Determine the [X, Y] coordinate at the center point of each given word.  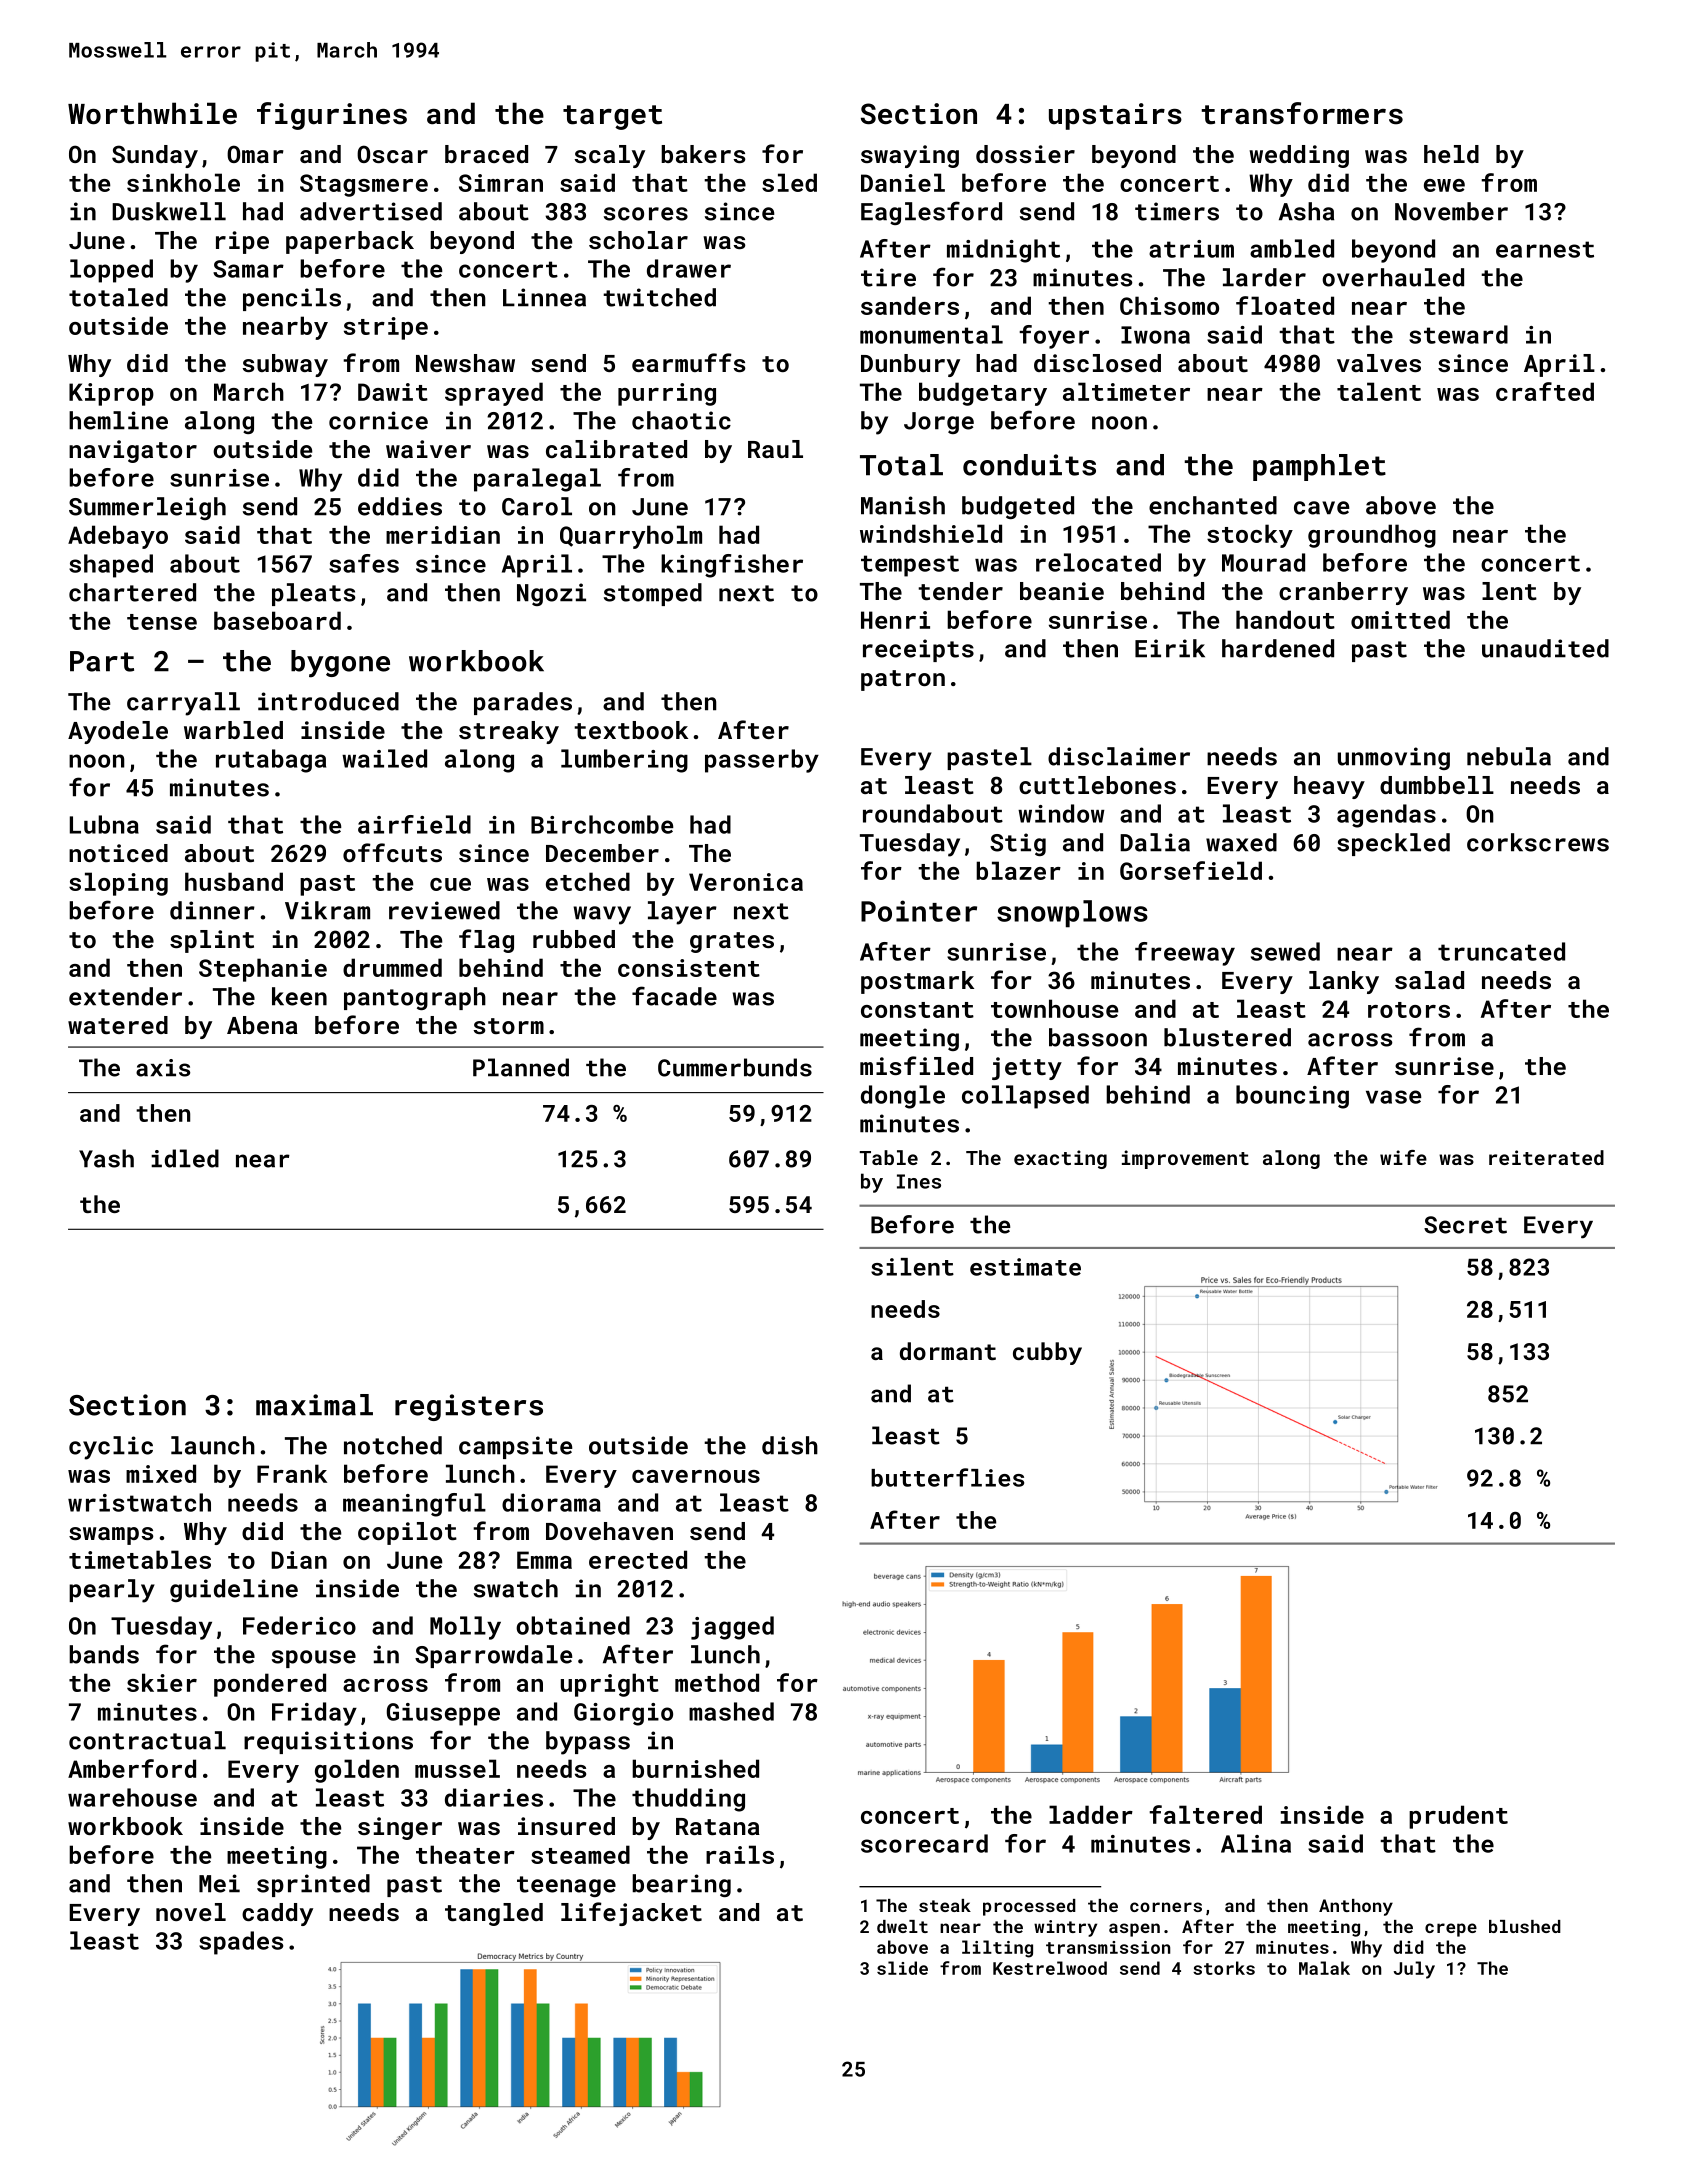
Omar [255, 154]
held [1451, 154]
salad [1429, 980]
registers [469, 1407]
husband [234, 881]
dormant [948, 1351]
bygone [340, 664]
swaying [910, 156]
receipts [918, 650]
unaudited [1545, 648]
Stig [1018, 844]
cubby [1047, 1353]
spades [241, 1943]
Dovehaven [609, 1531]
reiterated [1546, 1157]
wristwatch [139, 1502]
